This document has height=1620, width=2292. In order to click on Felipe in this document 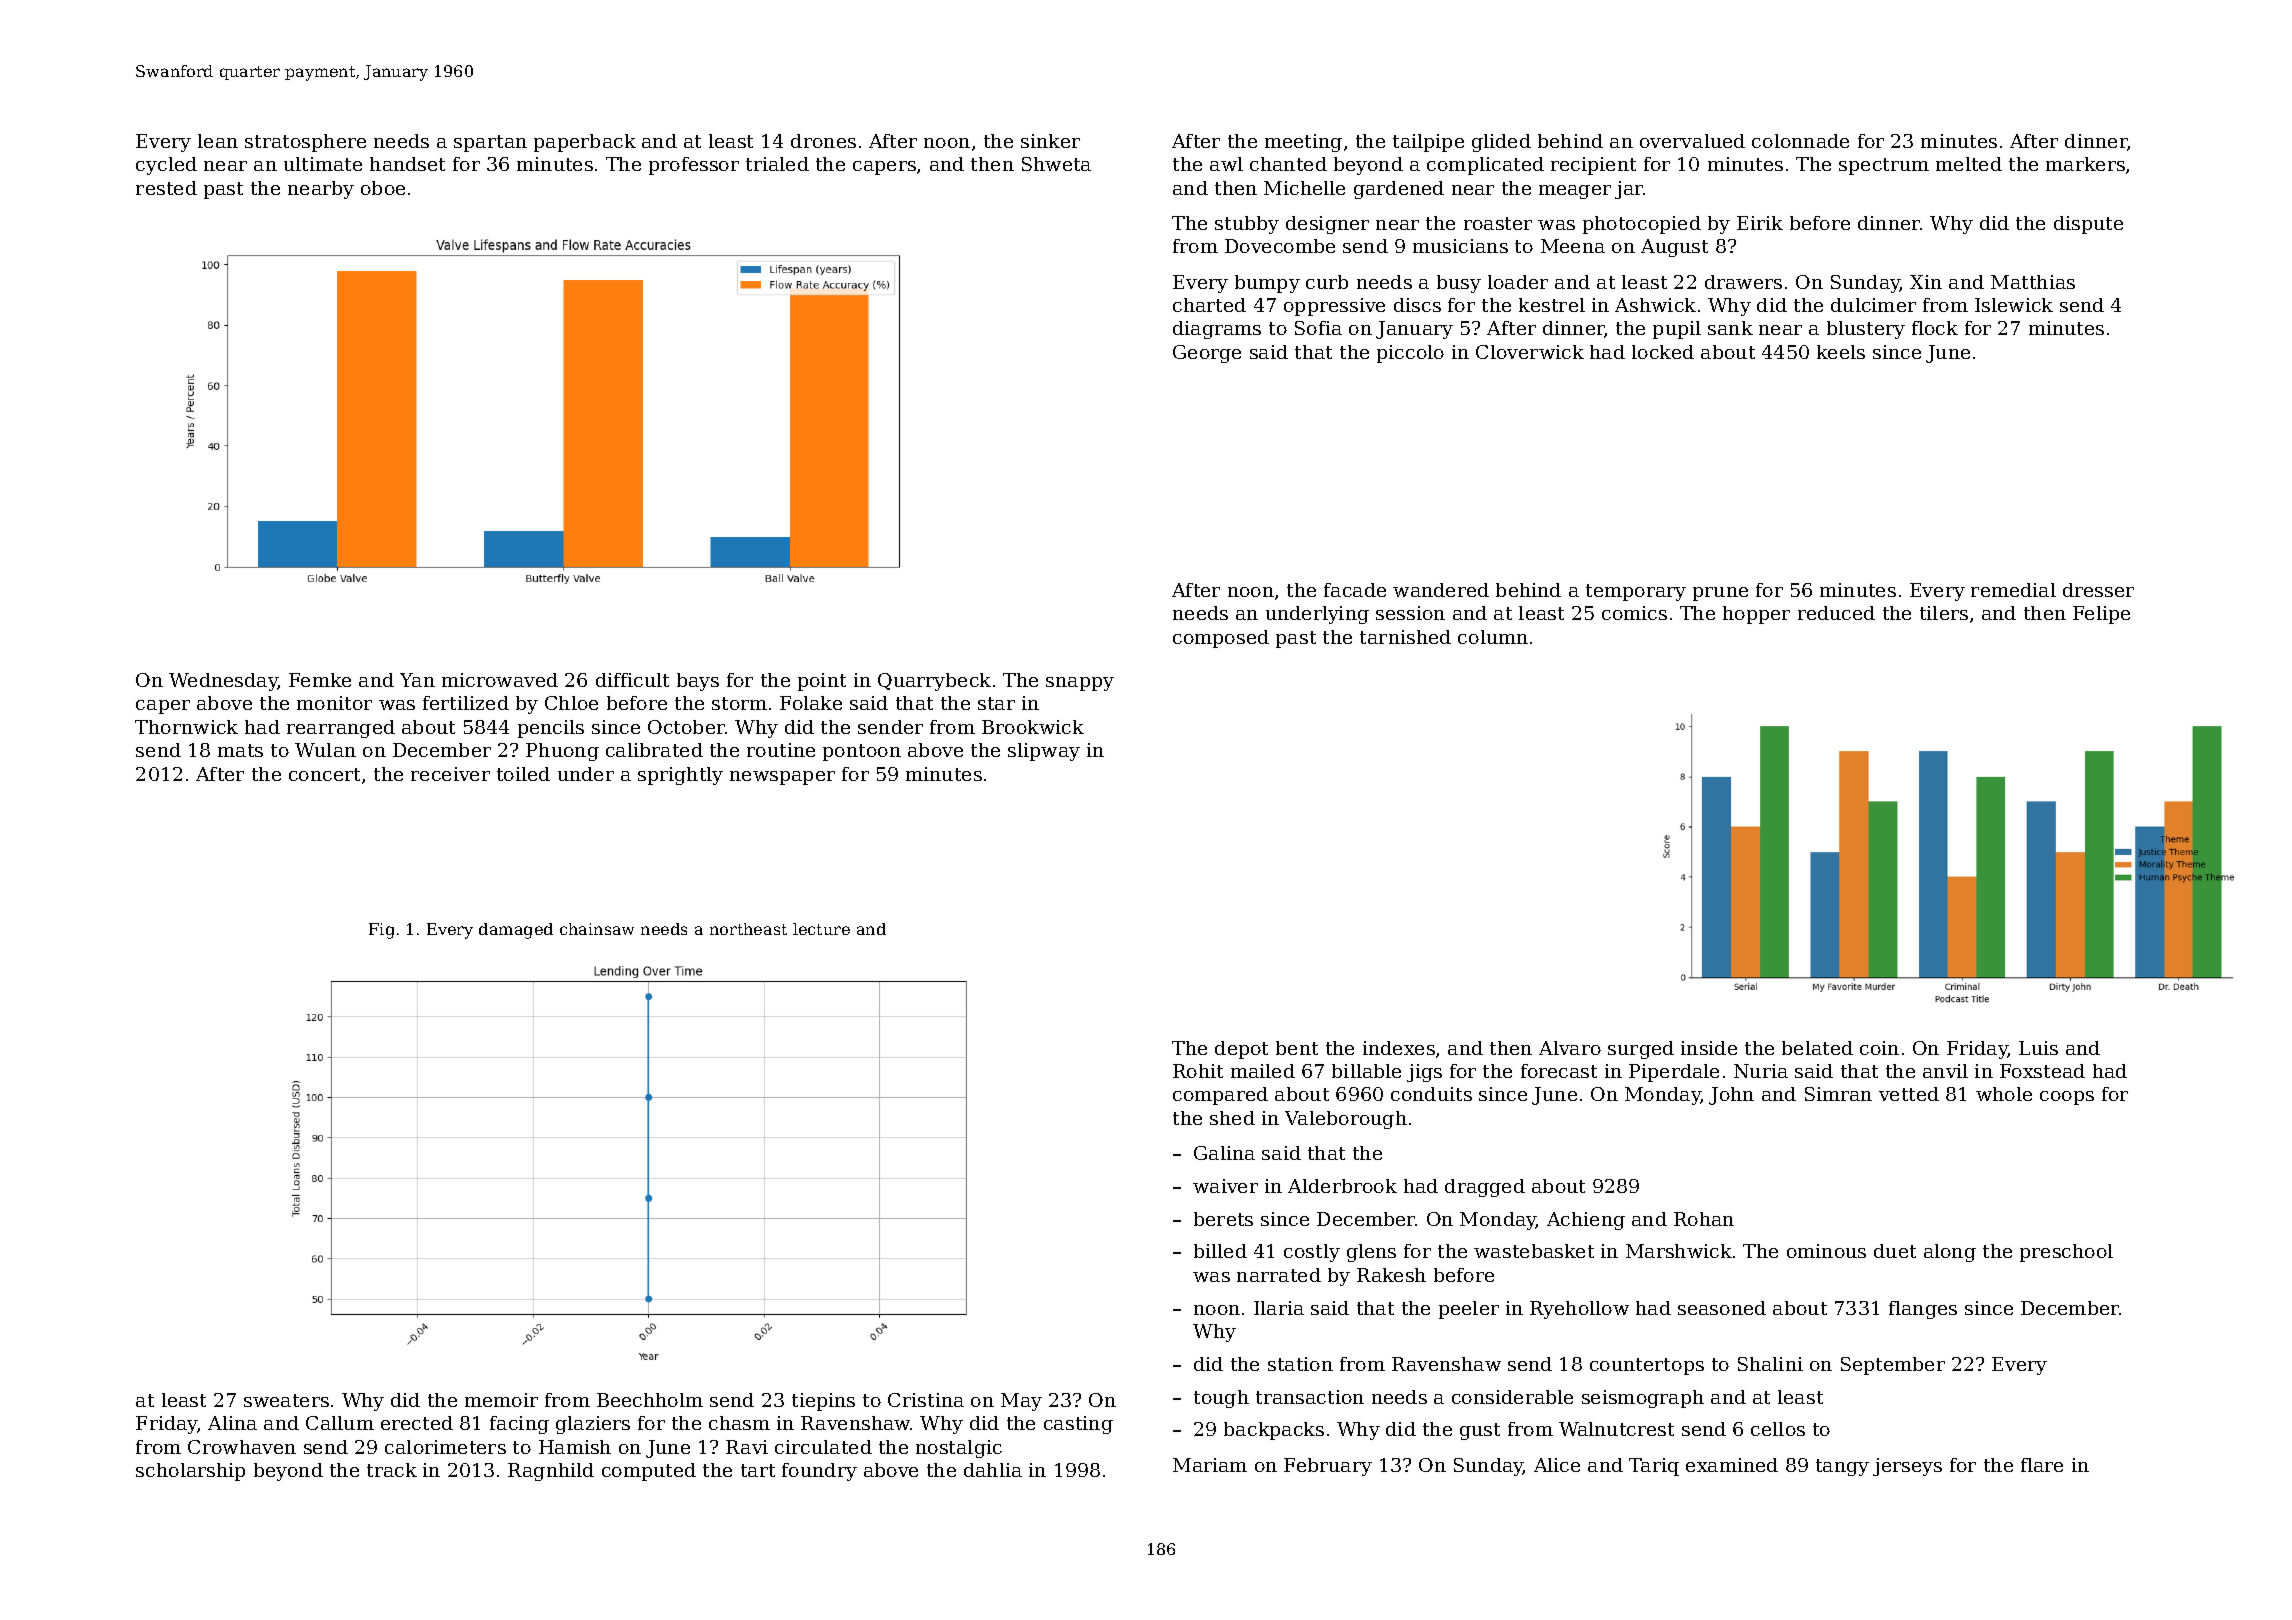, I will do `click(2101, 615)`.
